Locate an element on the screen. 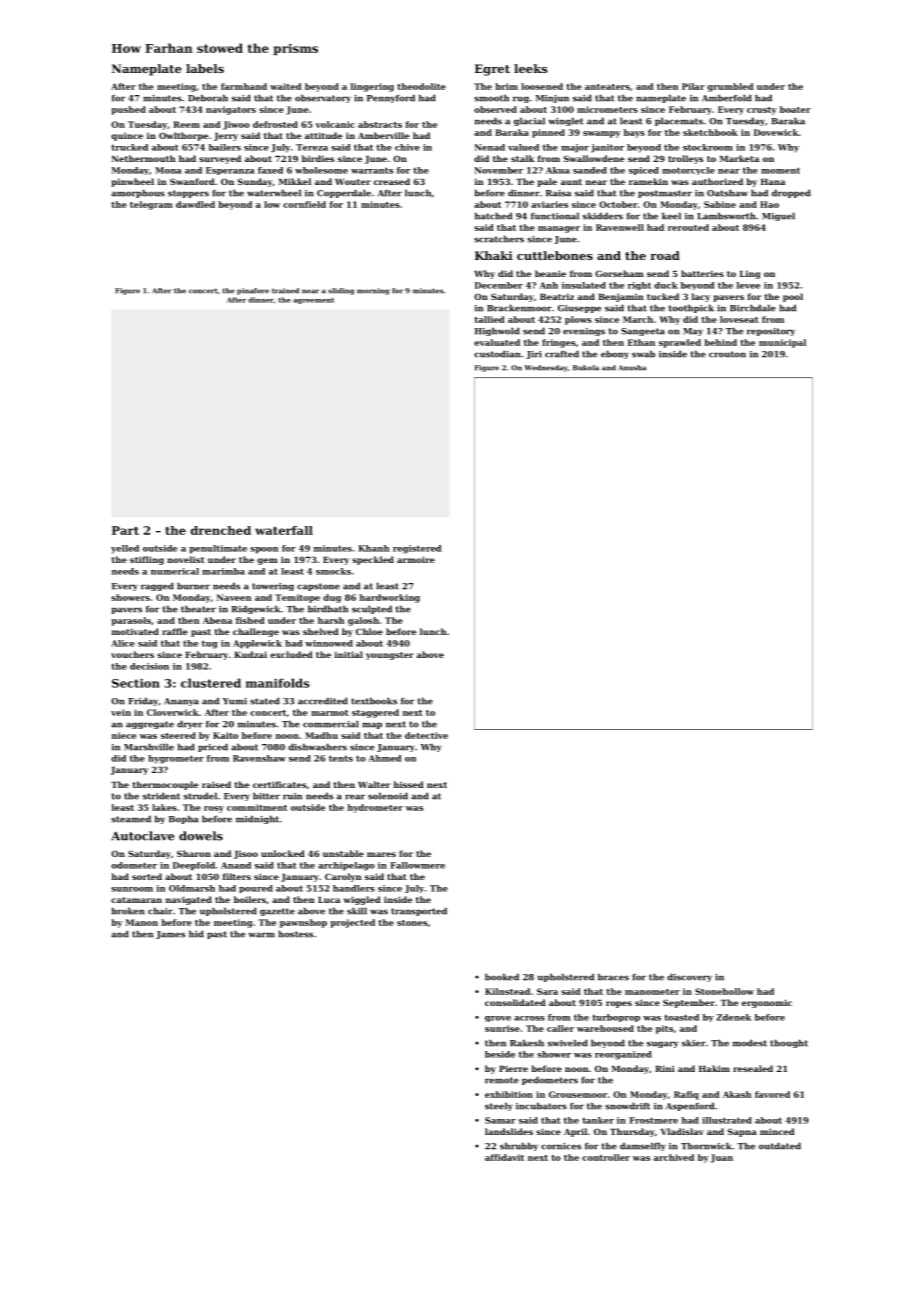  Fallowmere is located at coordinates (417, 865).
